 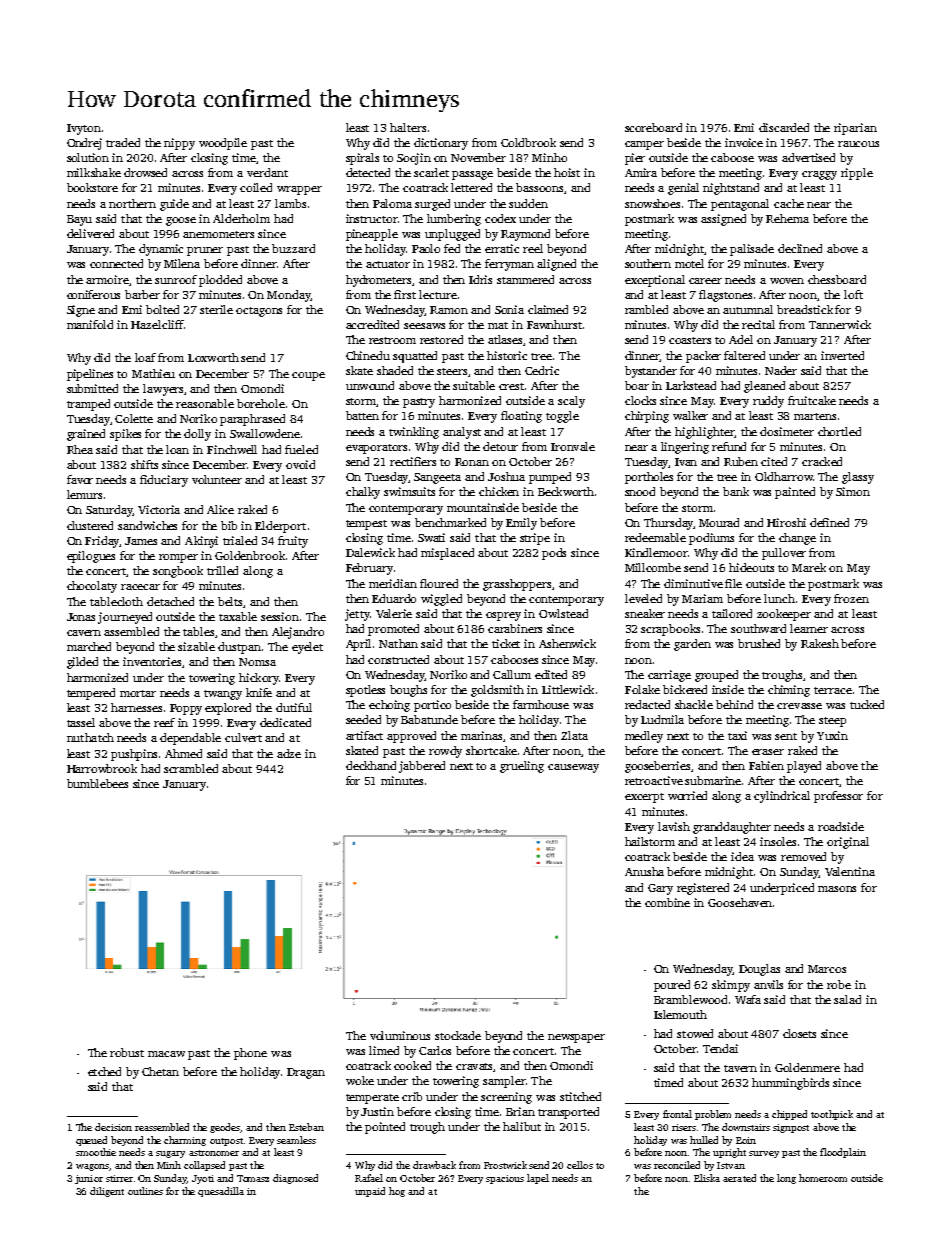 What do you see at coordinates (528, 142) in the document?
I see `Coldbrook` at bounding box center [528, 142].
